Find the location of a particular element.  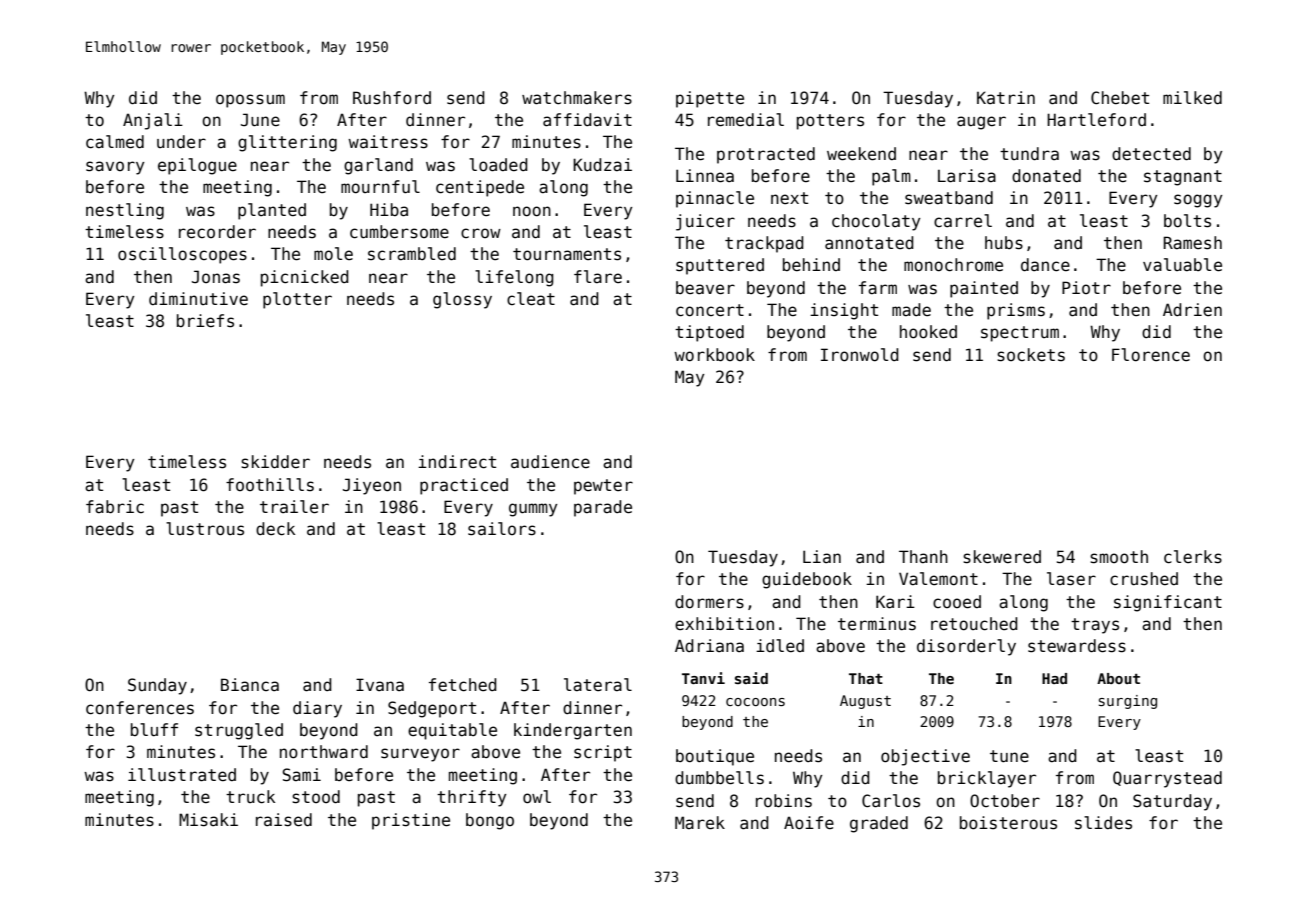

juicer is located at coordinates (705, 222).
